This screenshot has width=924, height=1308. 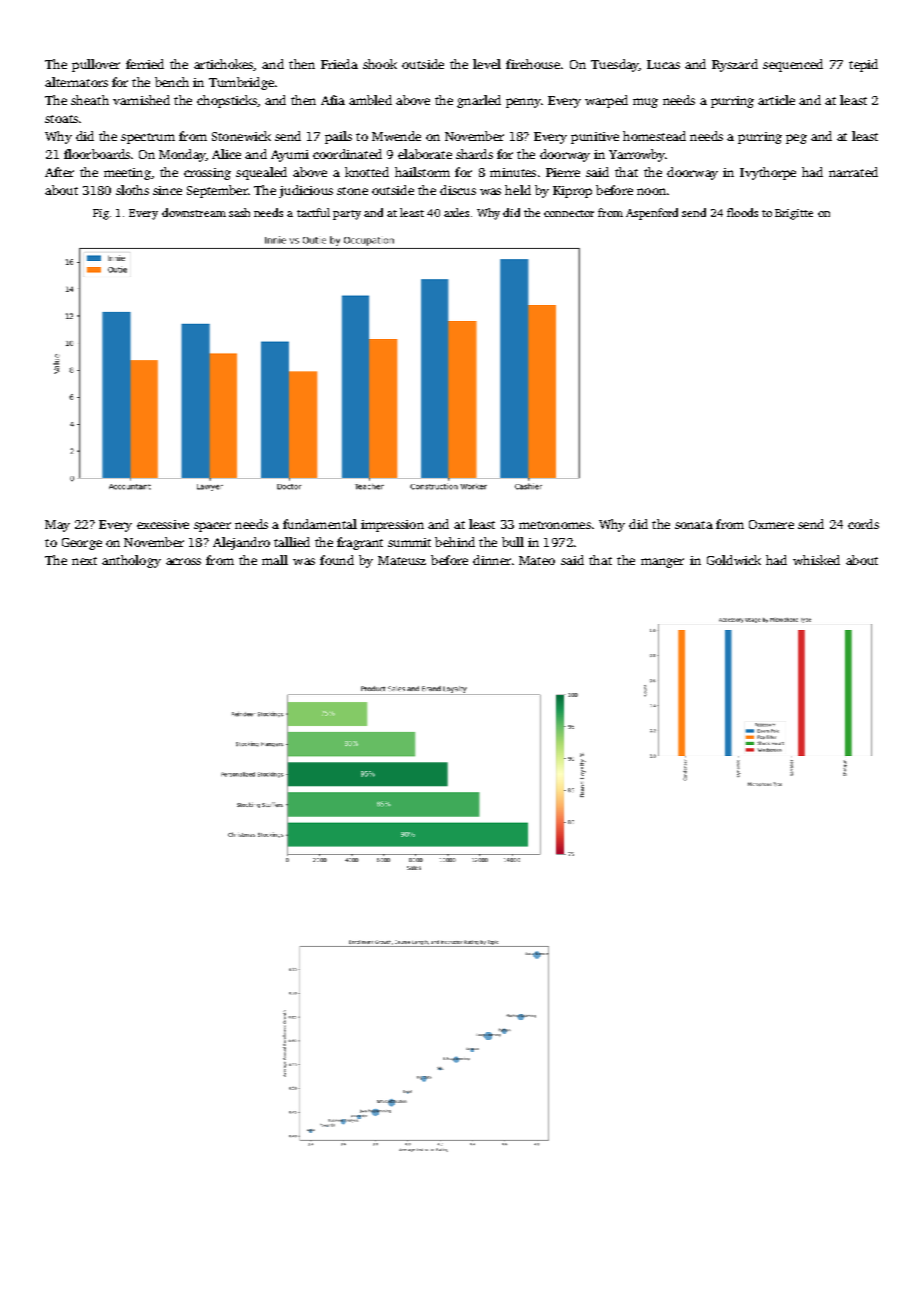 What do you see at coordinates (492, 560) in the screenshot?
I see `dinner` at bounding box center [492, 560].
